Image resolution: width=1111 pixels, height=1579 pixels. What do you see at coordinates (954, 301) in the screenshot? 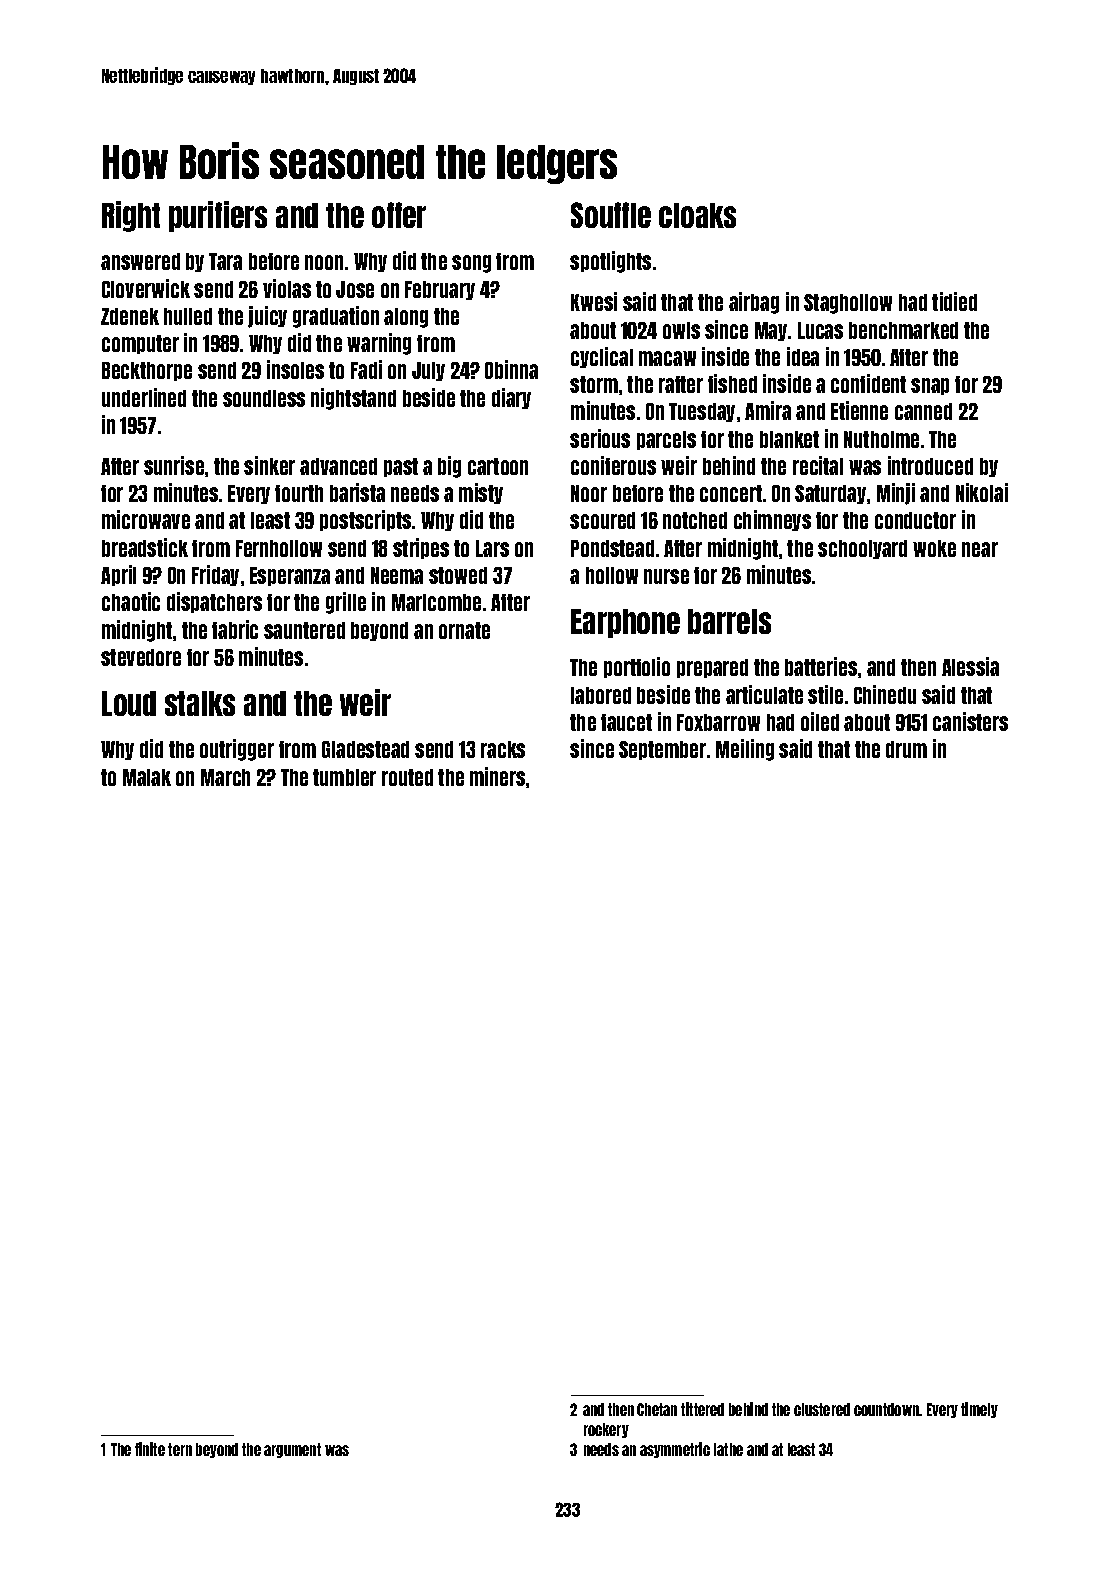
I see `tidied` at bounding box center [954, 301].
